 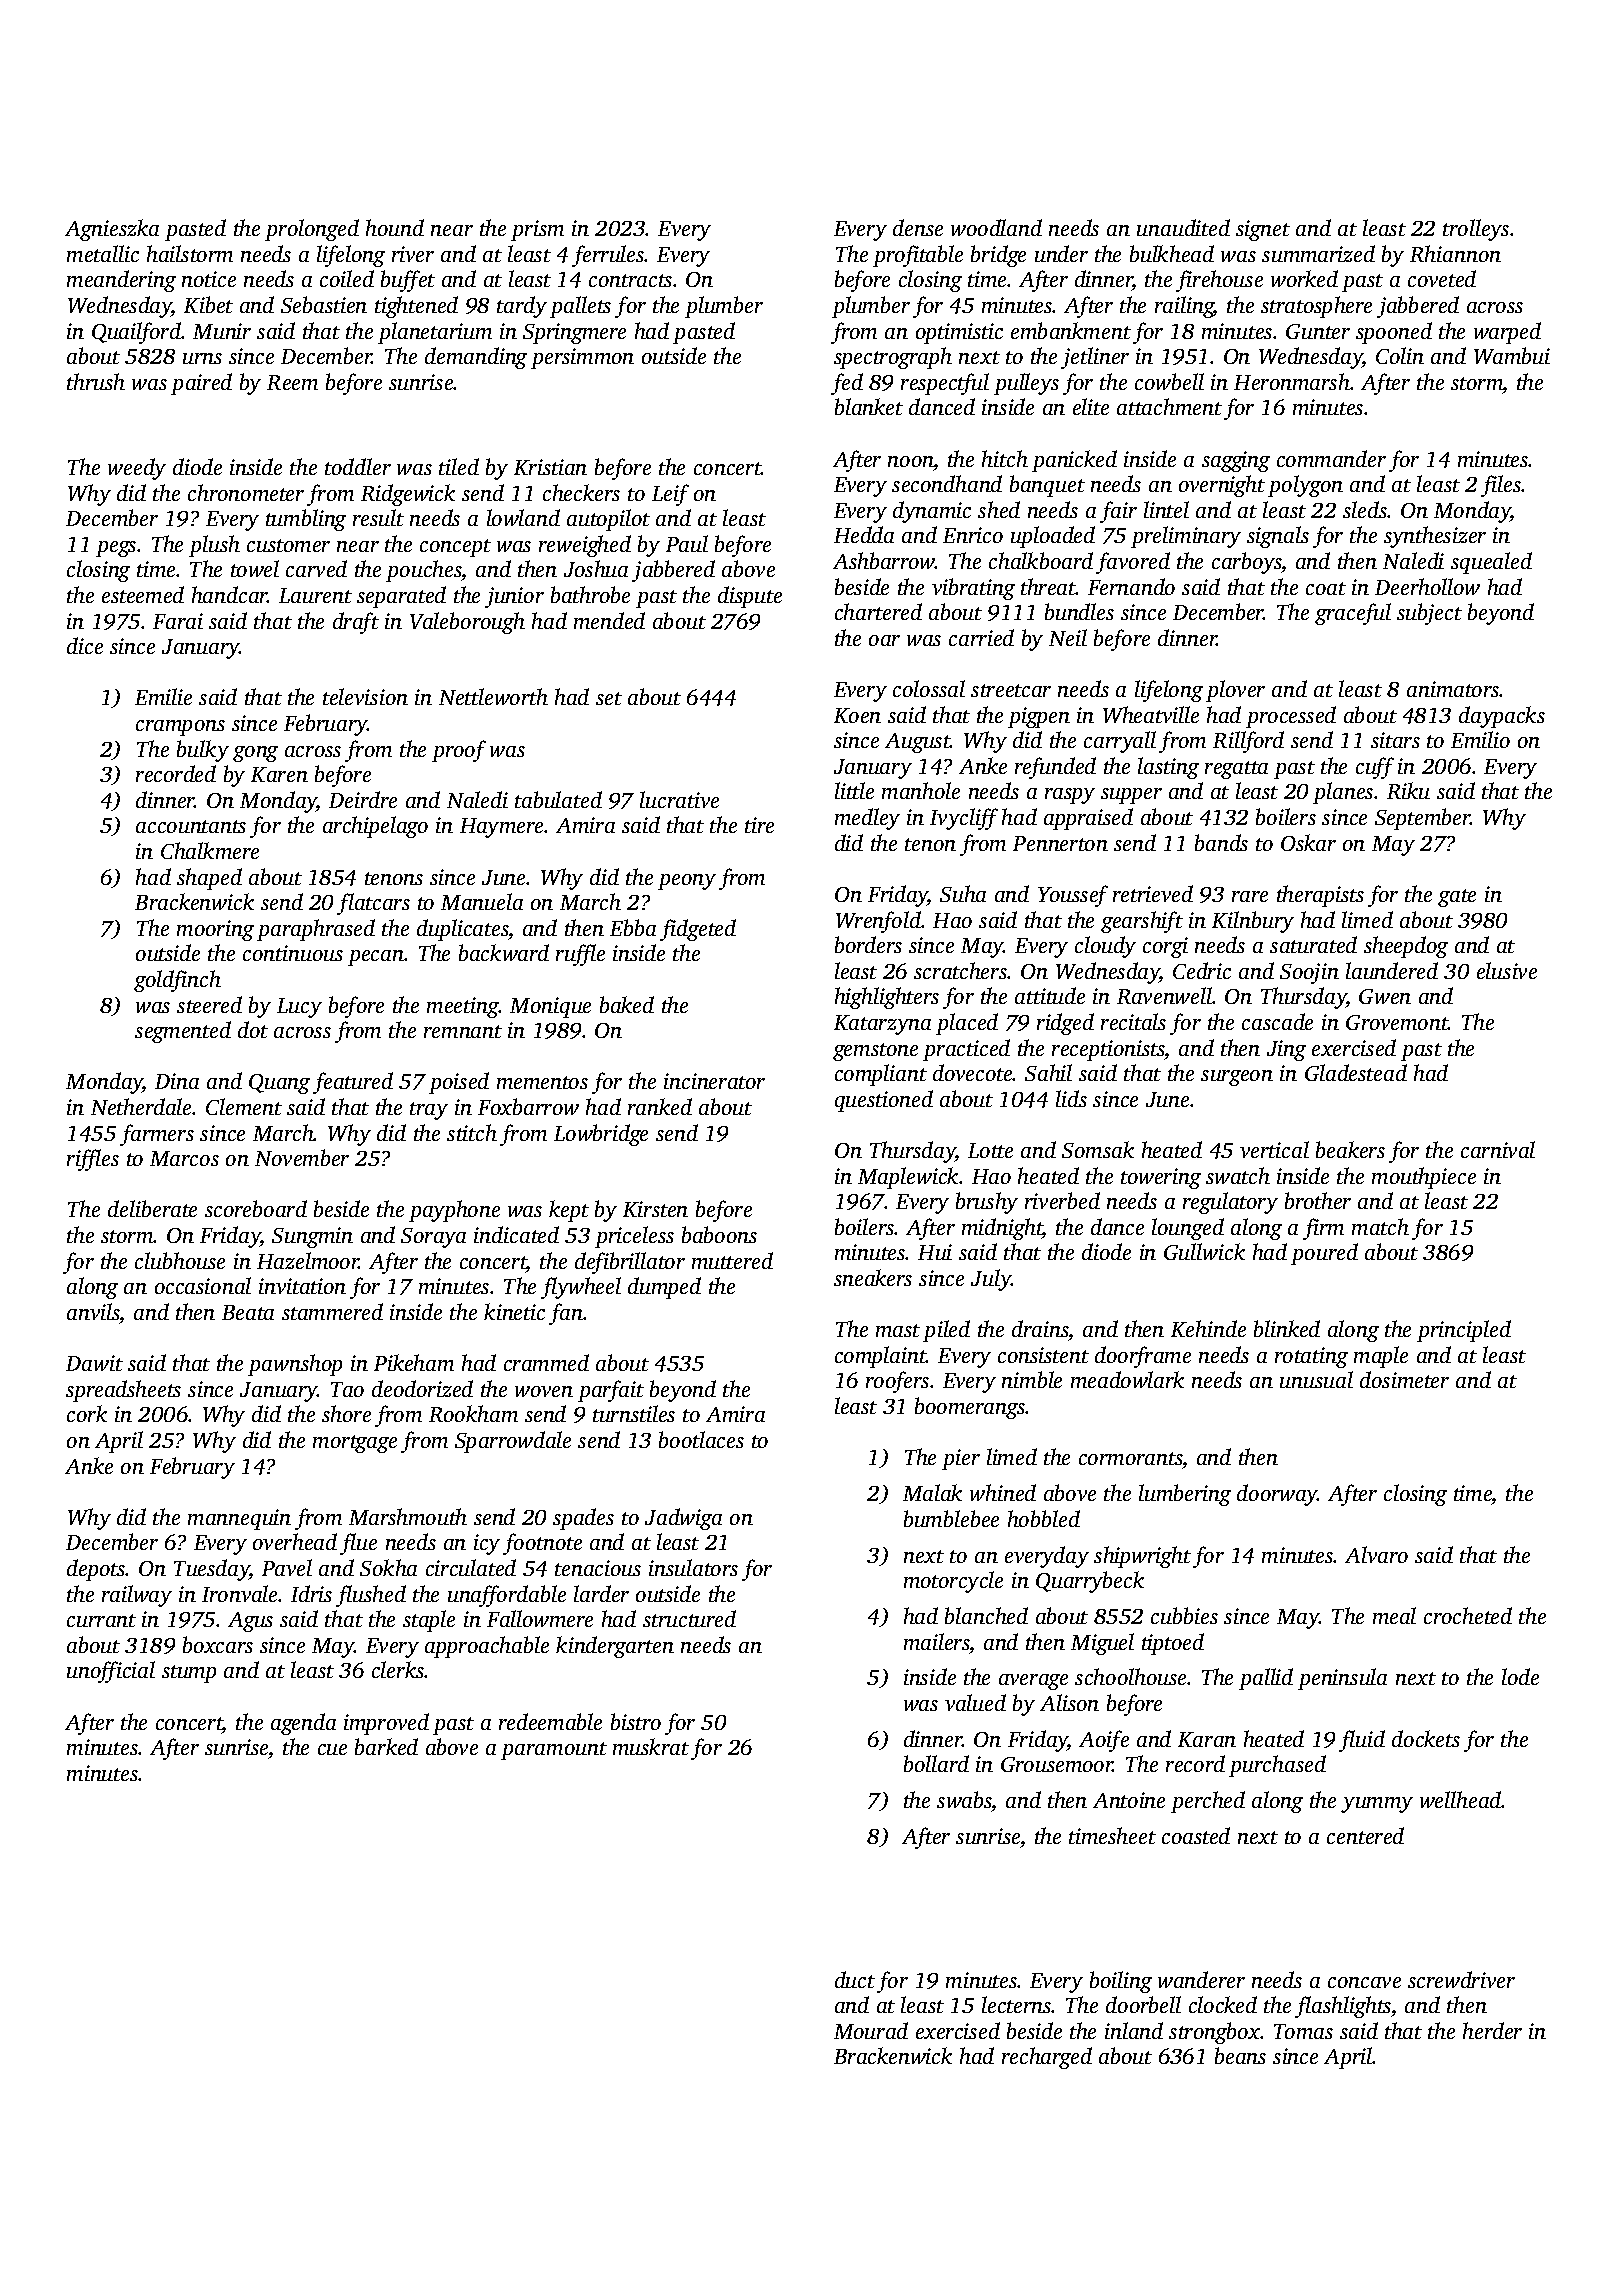 I want to click on barked, so click(x=386, y=1746).
